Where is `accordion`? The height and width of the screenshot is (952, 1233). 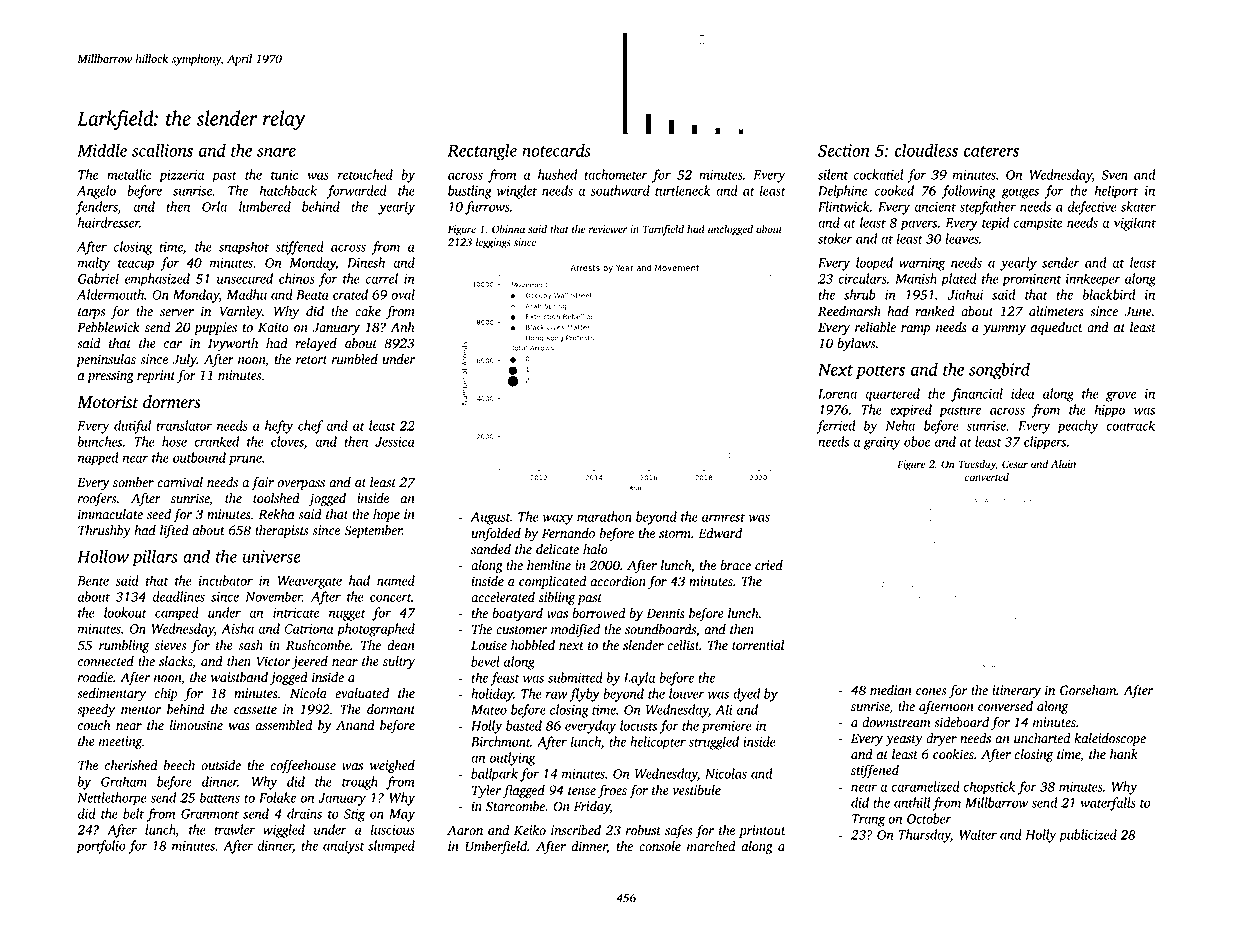
accordion is located at coordinates (618, 581).
